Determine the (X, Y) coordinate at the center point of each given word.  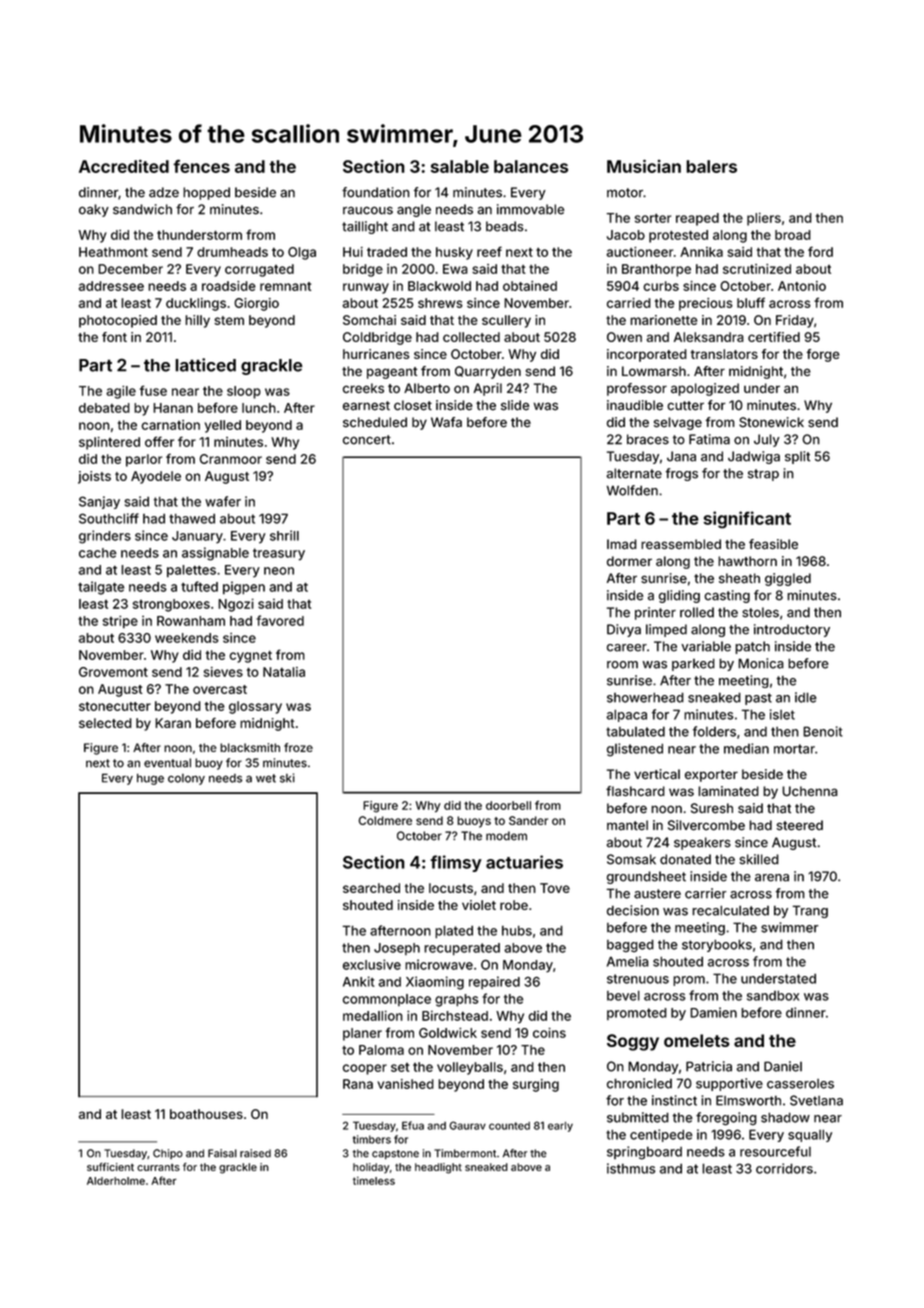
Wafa (446, 422)
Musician (644, 166)
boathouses (206, 1114)
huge (150, 779)
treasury (279, 554)
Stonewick (771, 422)
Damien (713, 1012)
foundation (376, 192)
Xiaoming (435, 983)
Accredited (124, 166)
